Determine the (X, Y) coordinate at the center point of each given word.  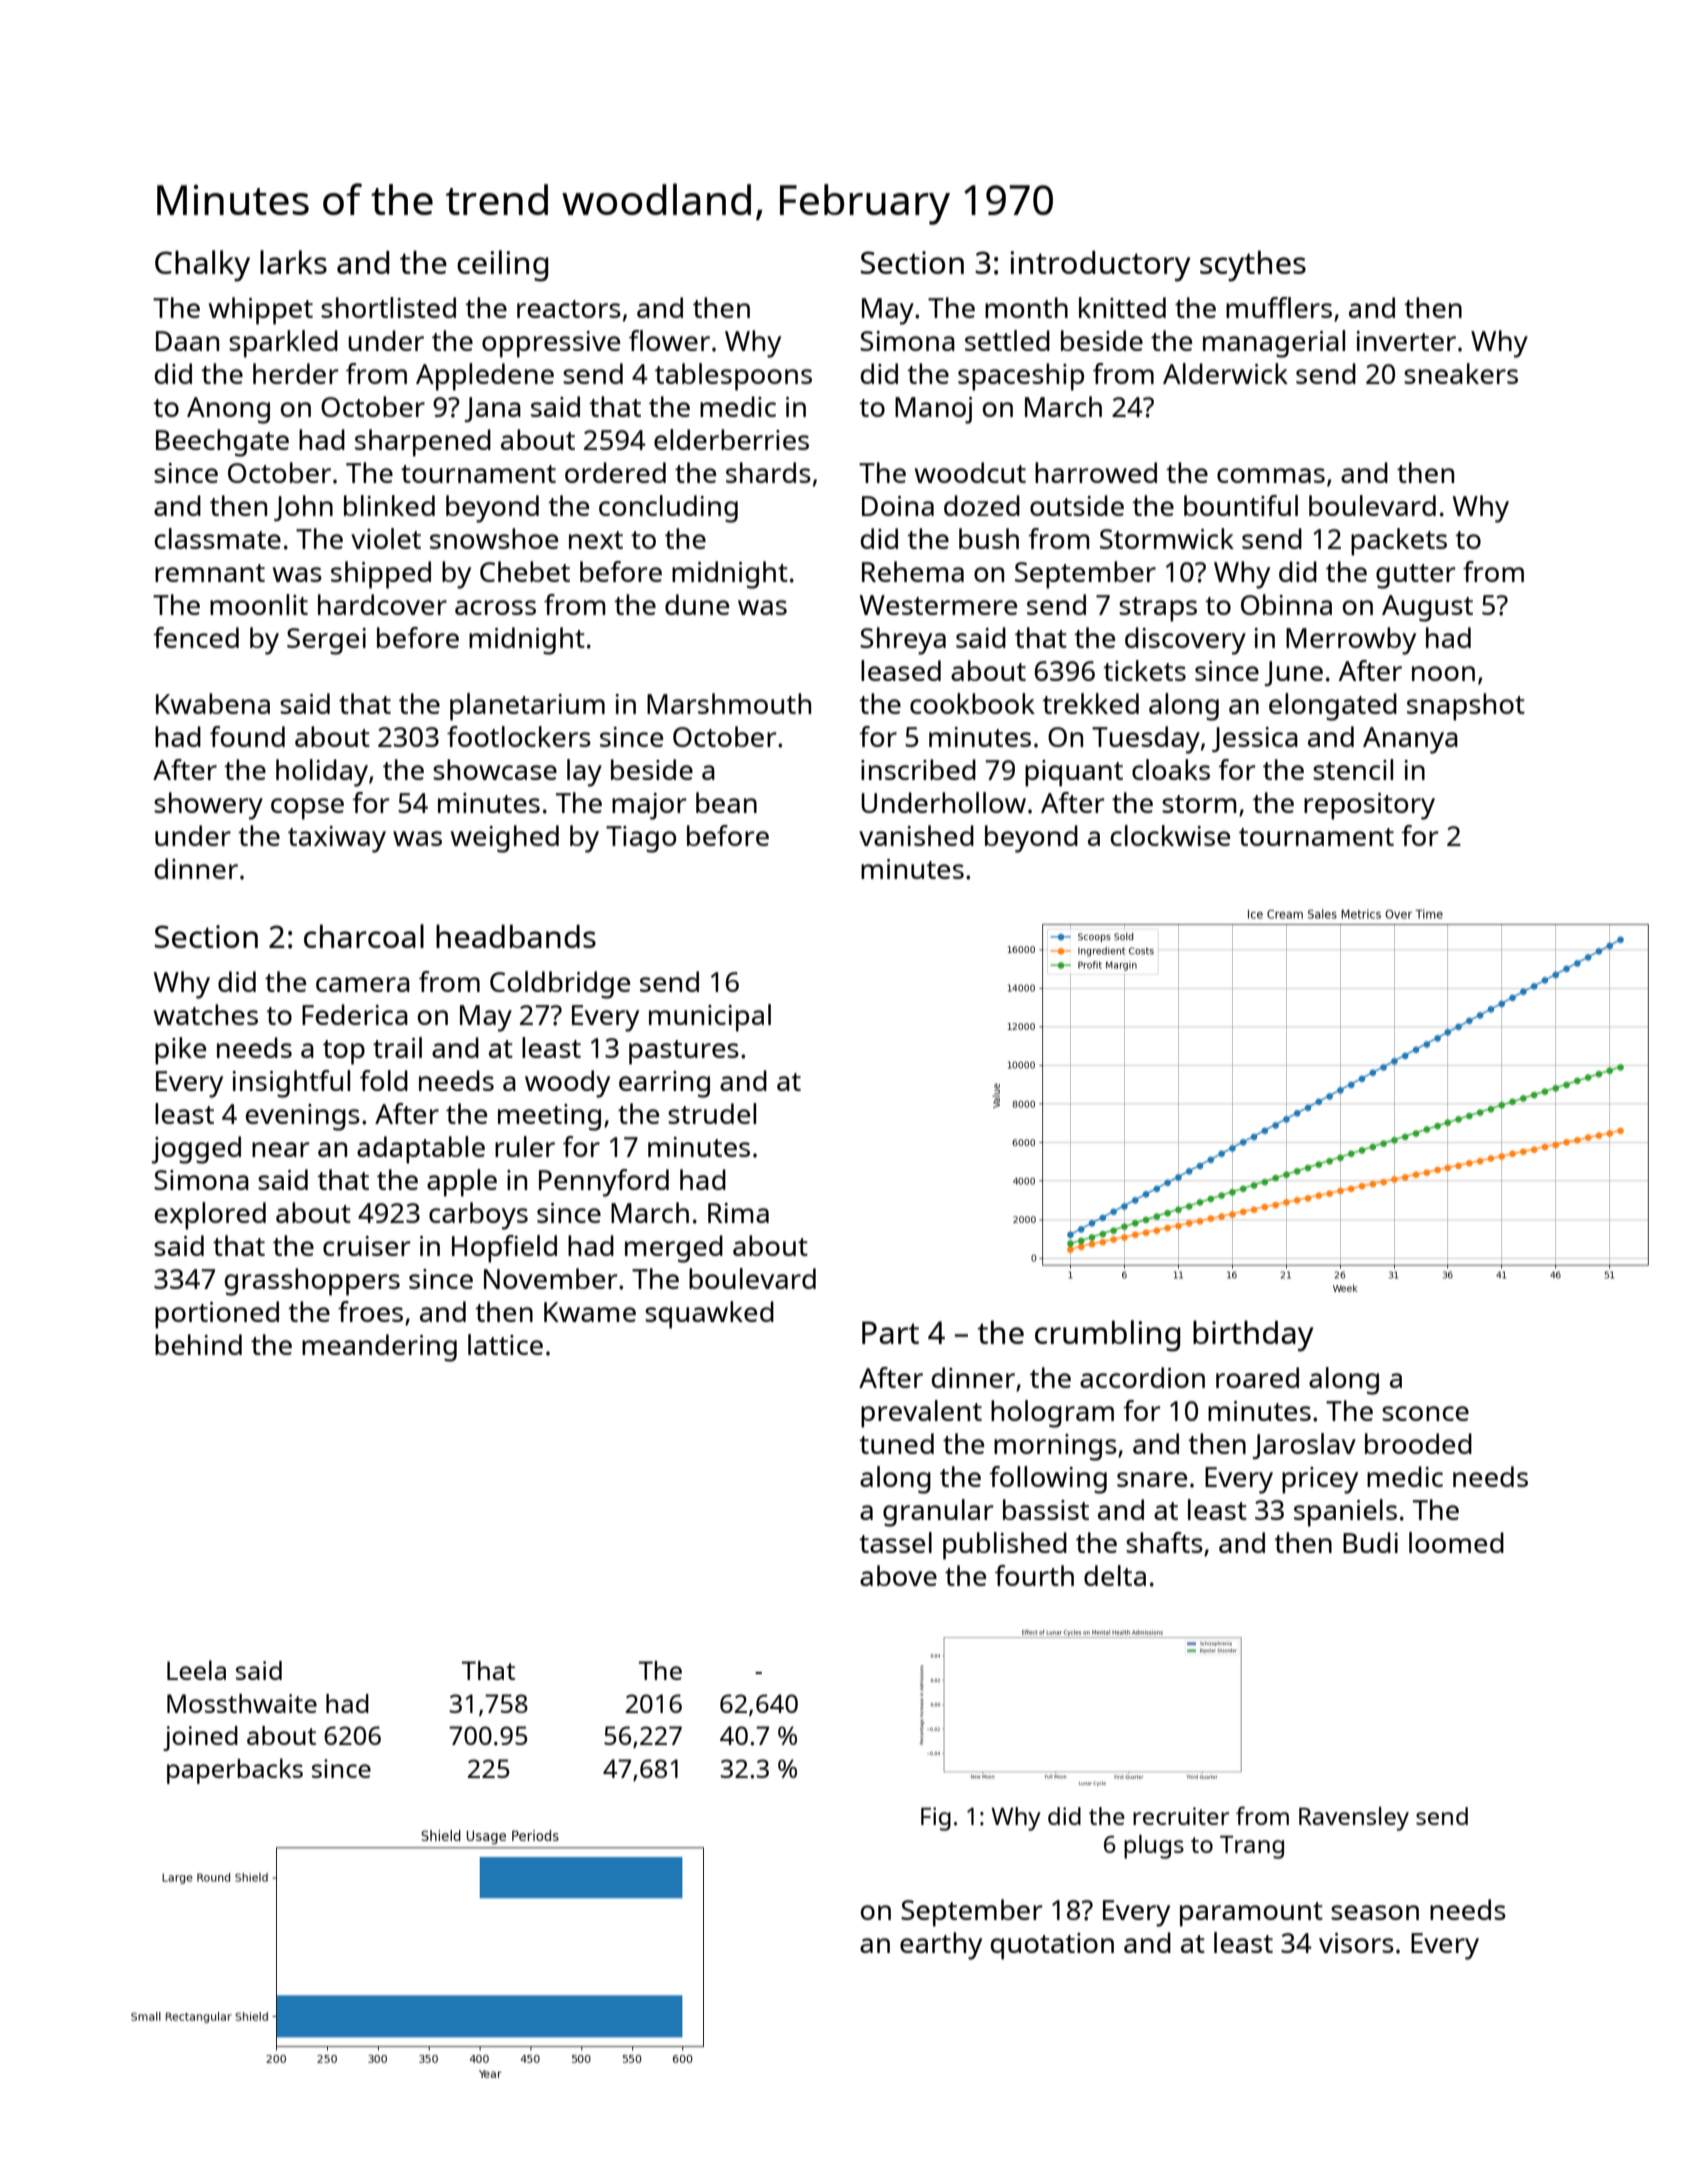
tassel (895, 1542)
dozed (982, 505)
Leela (196, 1670)
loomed (1456, 1542)
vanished (916, 835)
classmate (218, 538)
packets (1399, 542)
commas (1271, 475)
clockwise (1170, 835)
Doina (898, 506)
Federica (355, 1014)
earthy (941, 1946)
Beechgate (222, 443)
